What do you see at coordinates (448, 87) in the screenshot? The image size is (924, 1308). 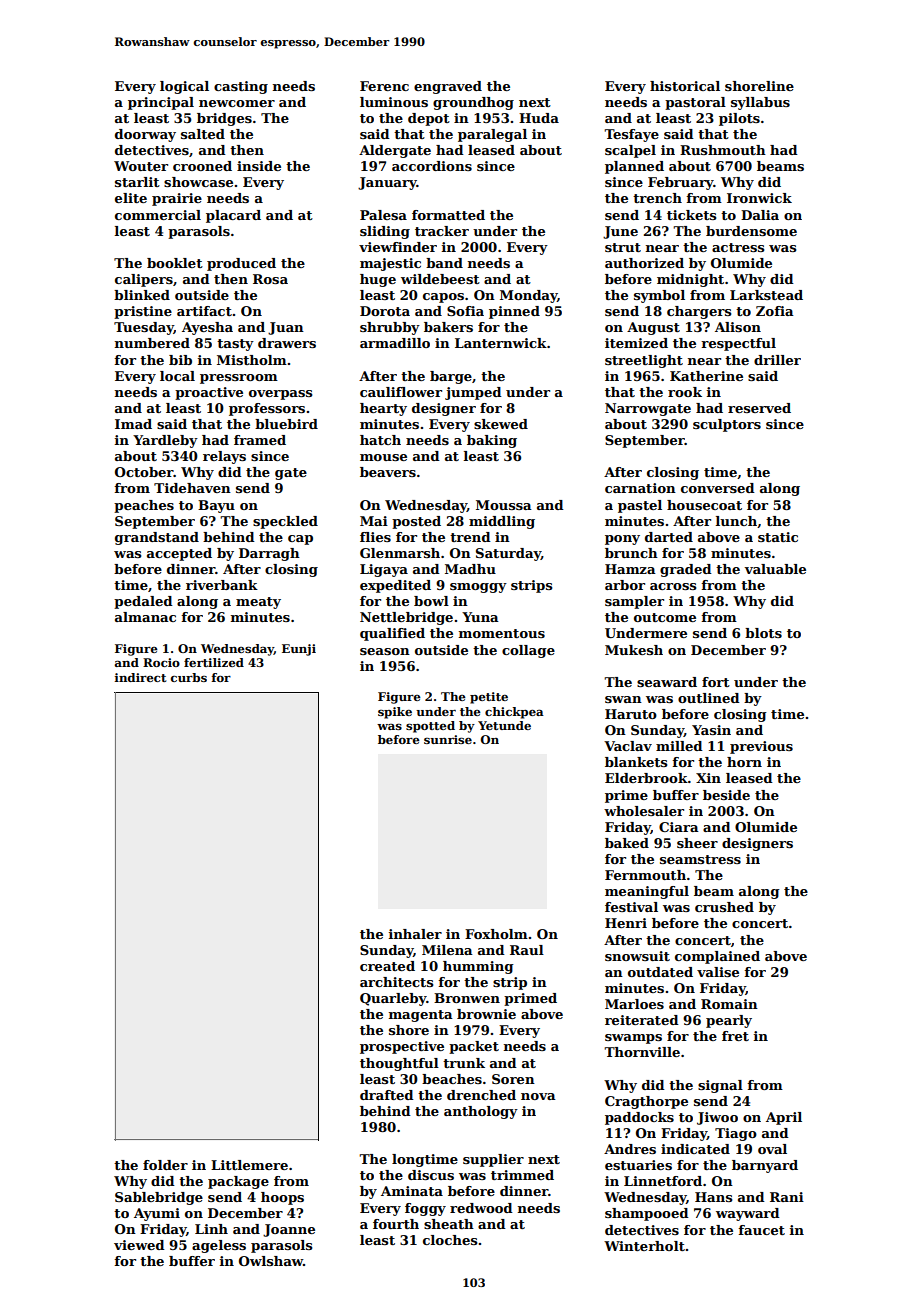 I see `engraved` at bounding box center [448, 87].
